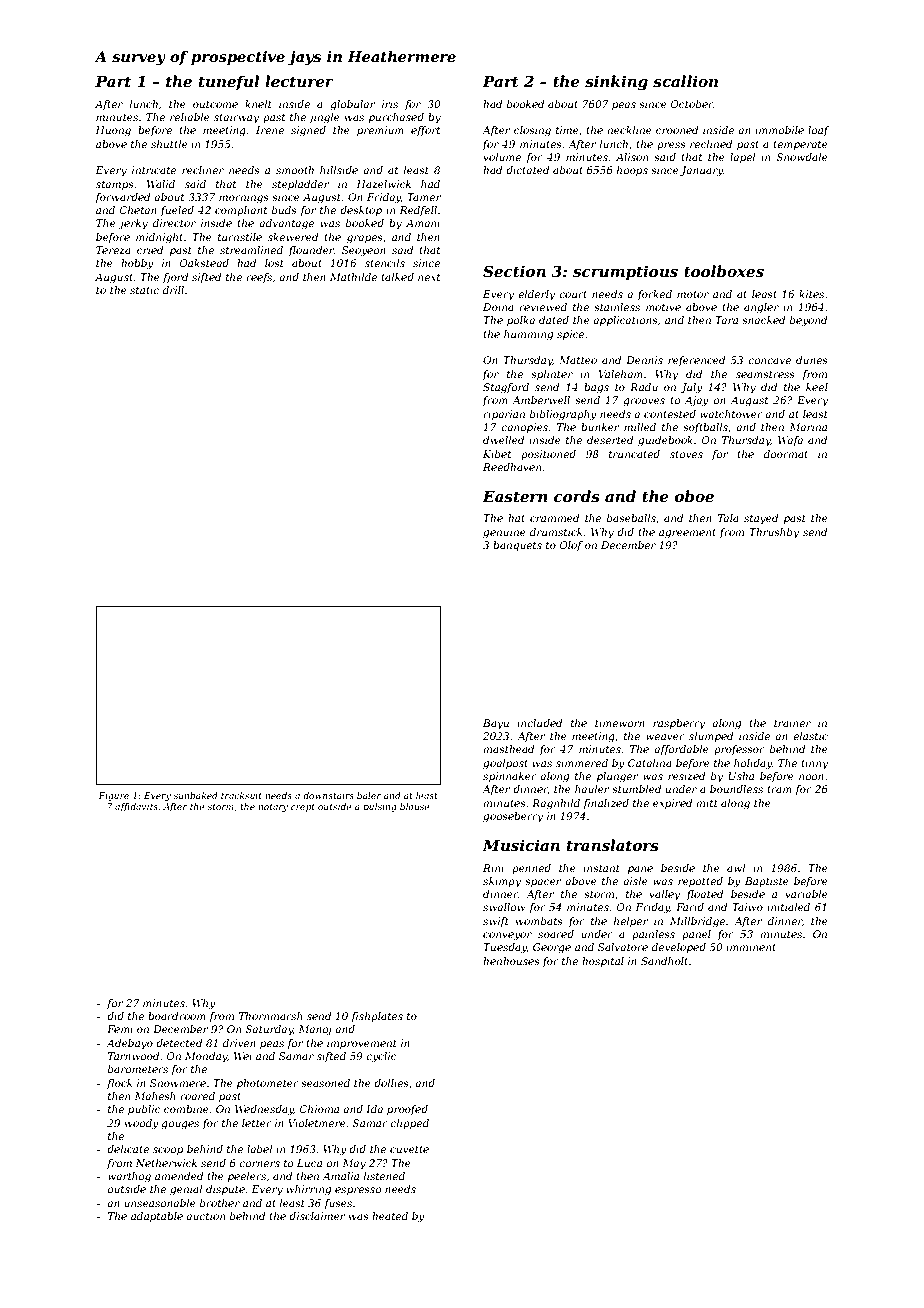  I want to click on drill, so click(173, 290).
